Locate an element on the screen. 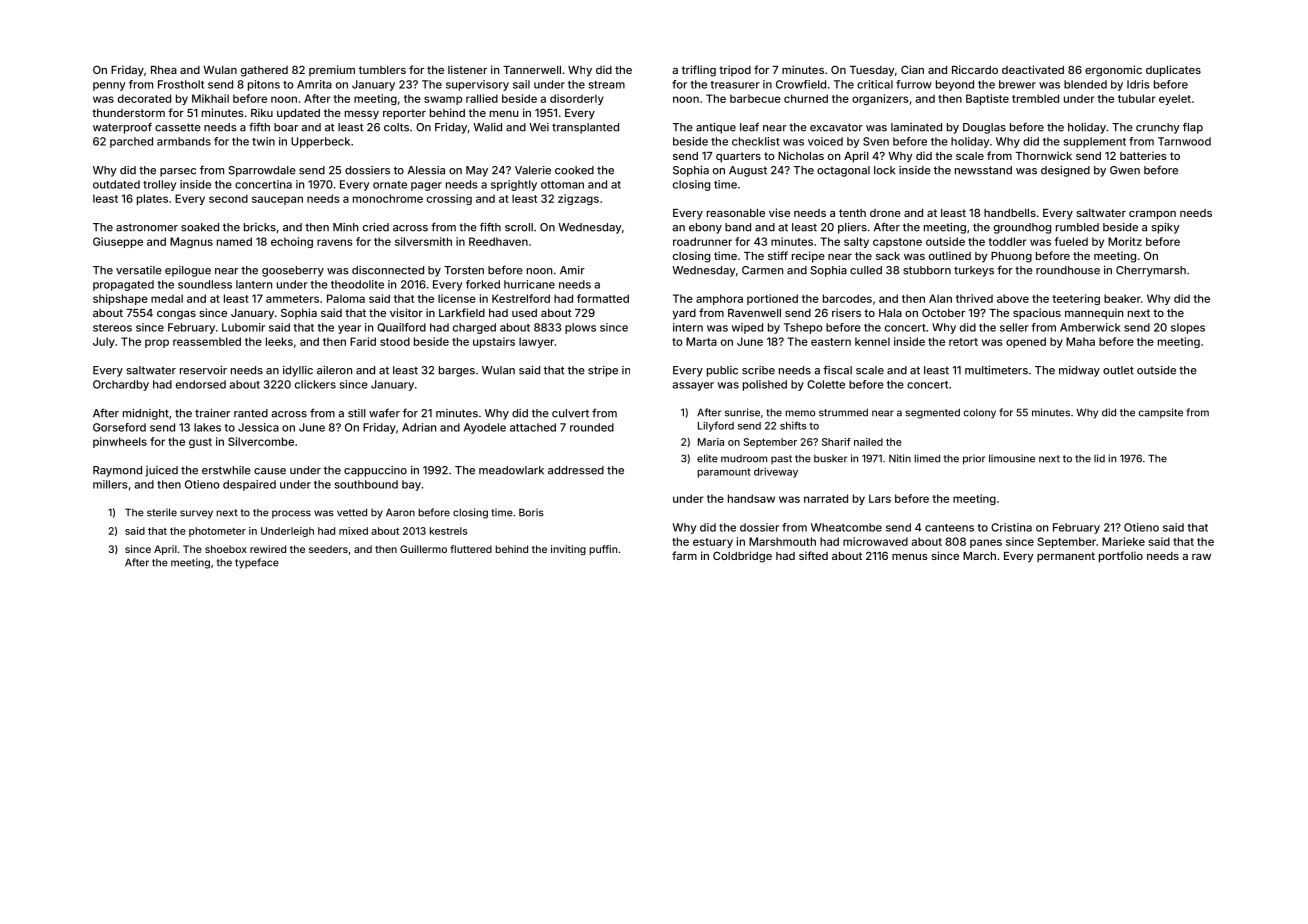  Marta is located at coordinates (701, 341).
